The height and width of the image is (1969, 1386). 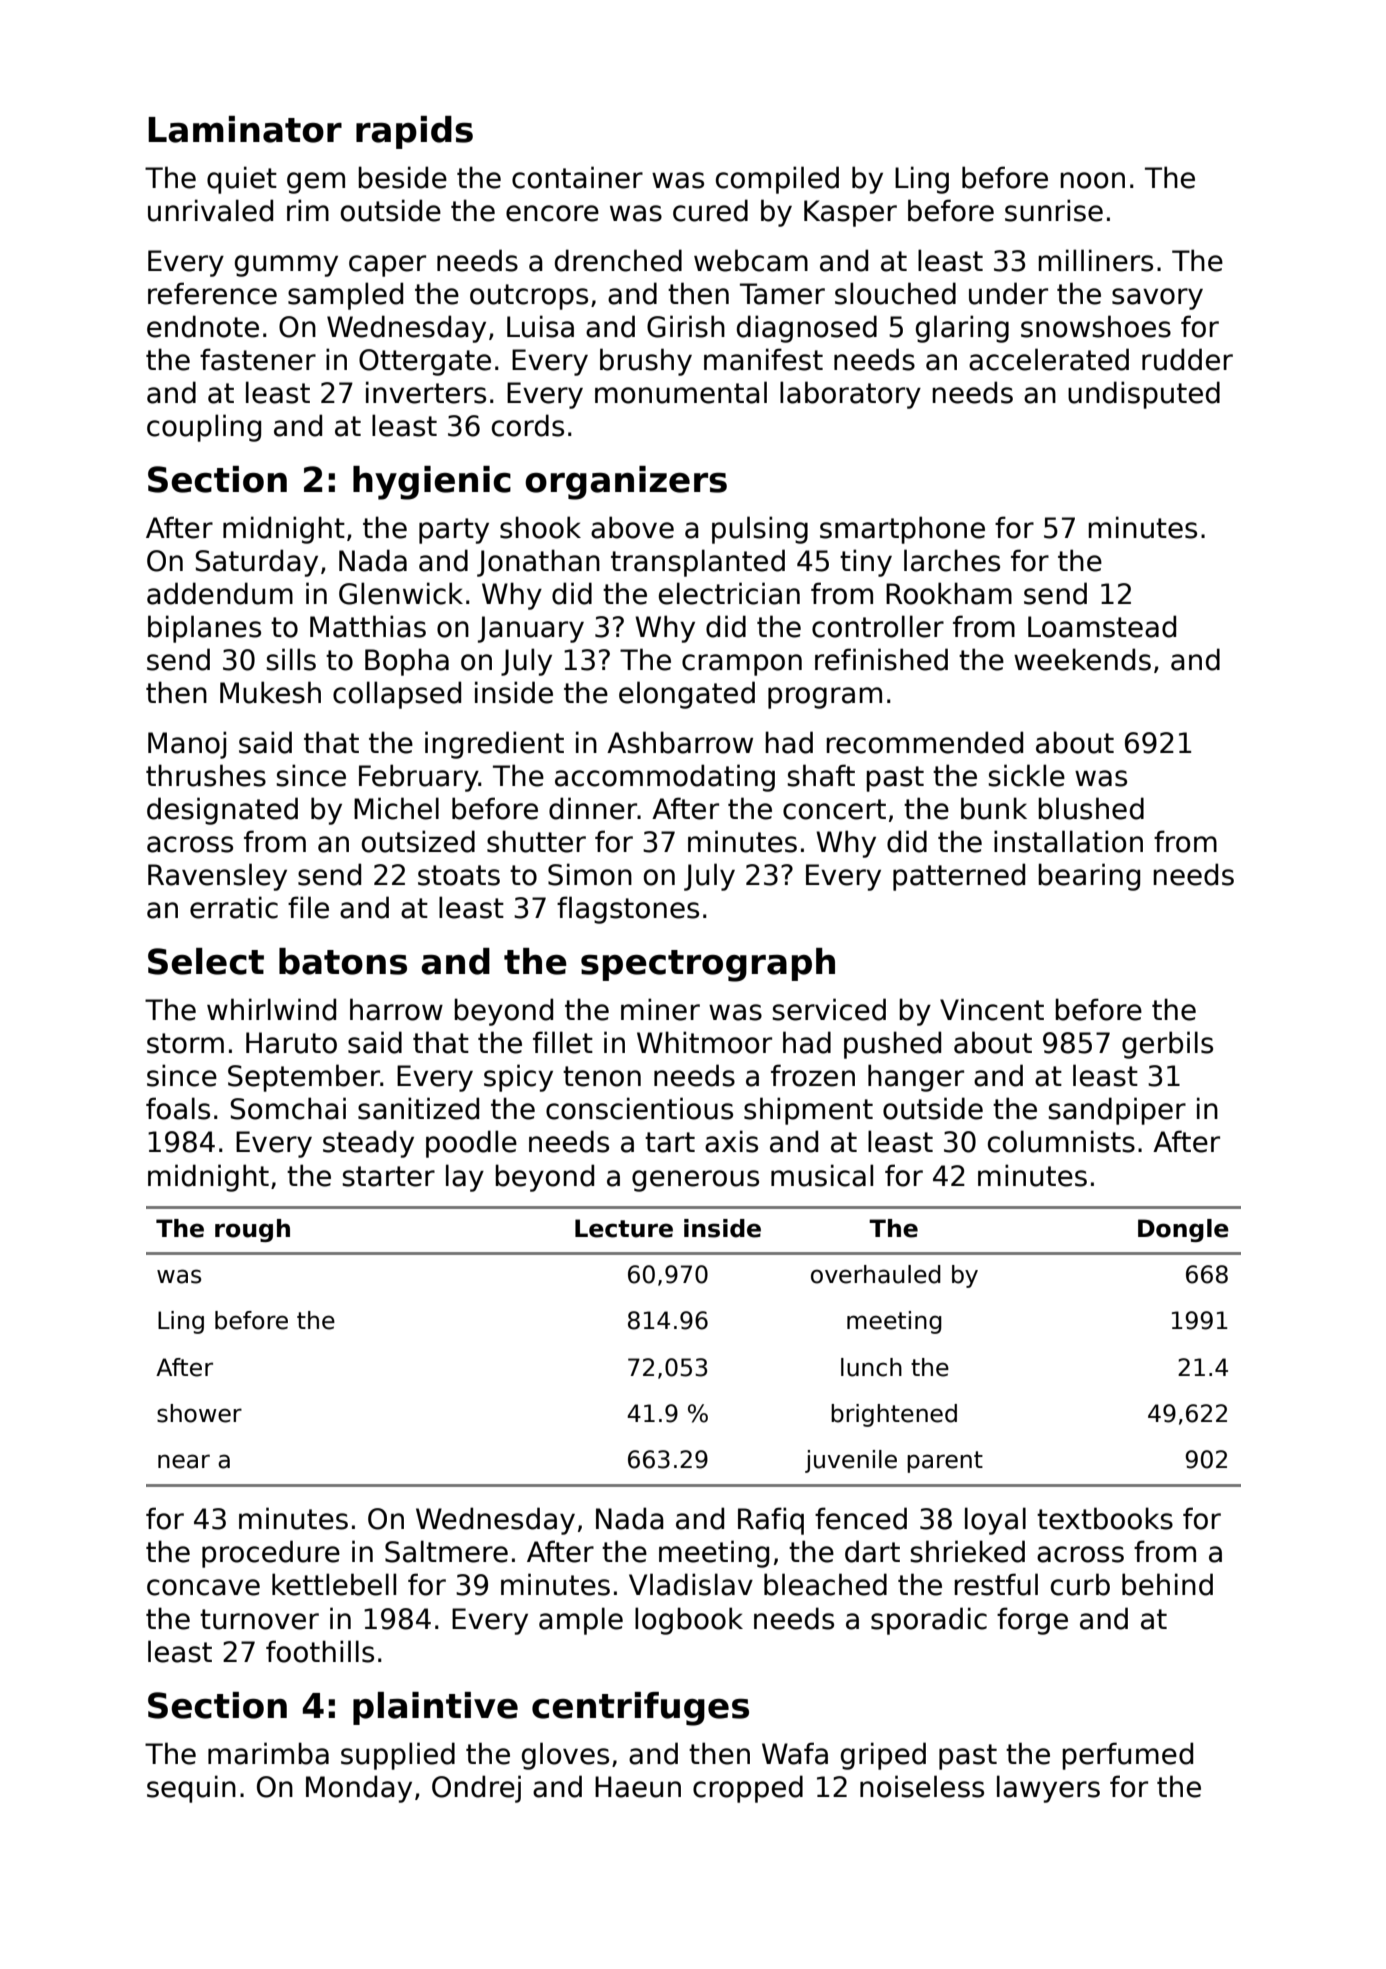 I want to click on Somchai, so click(x=288, y=1108).
